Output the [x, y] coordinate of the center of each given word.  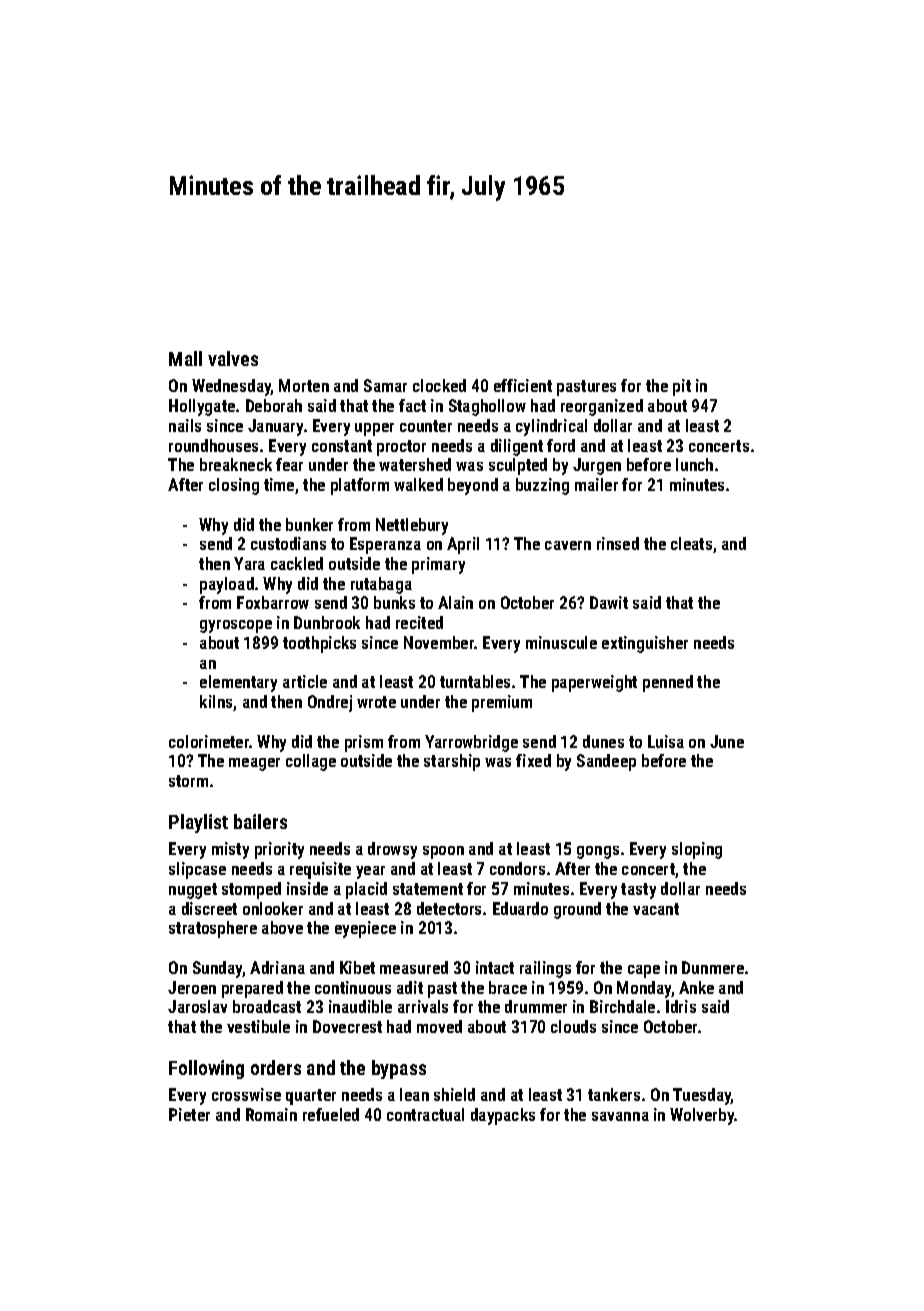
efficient [523, 385]
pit [682, 387]
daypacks [503, 1116]
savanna [620, 1116]
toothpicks [319, 644]
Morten [304, 385]
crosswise [246, 1094]
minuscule [561, 642]
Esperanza [385, 545]
